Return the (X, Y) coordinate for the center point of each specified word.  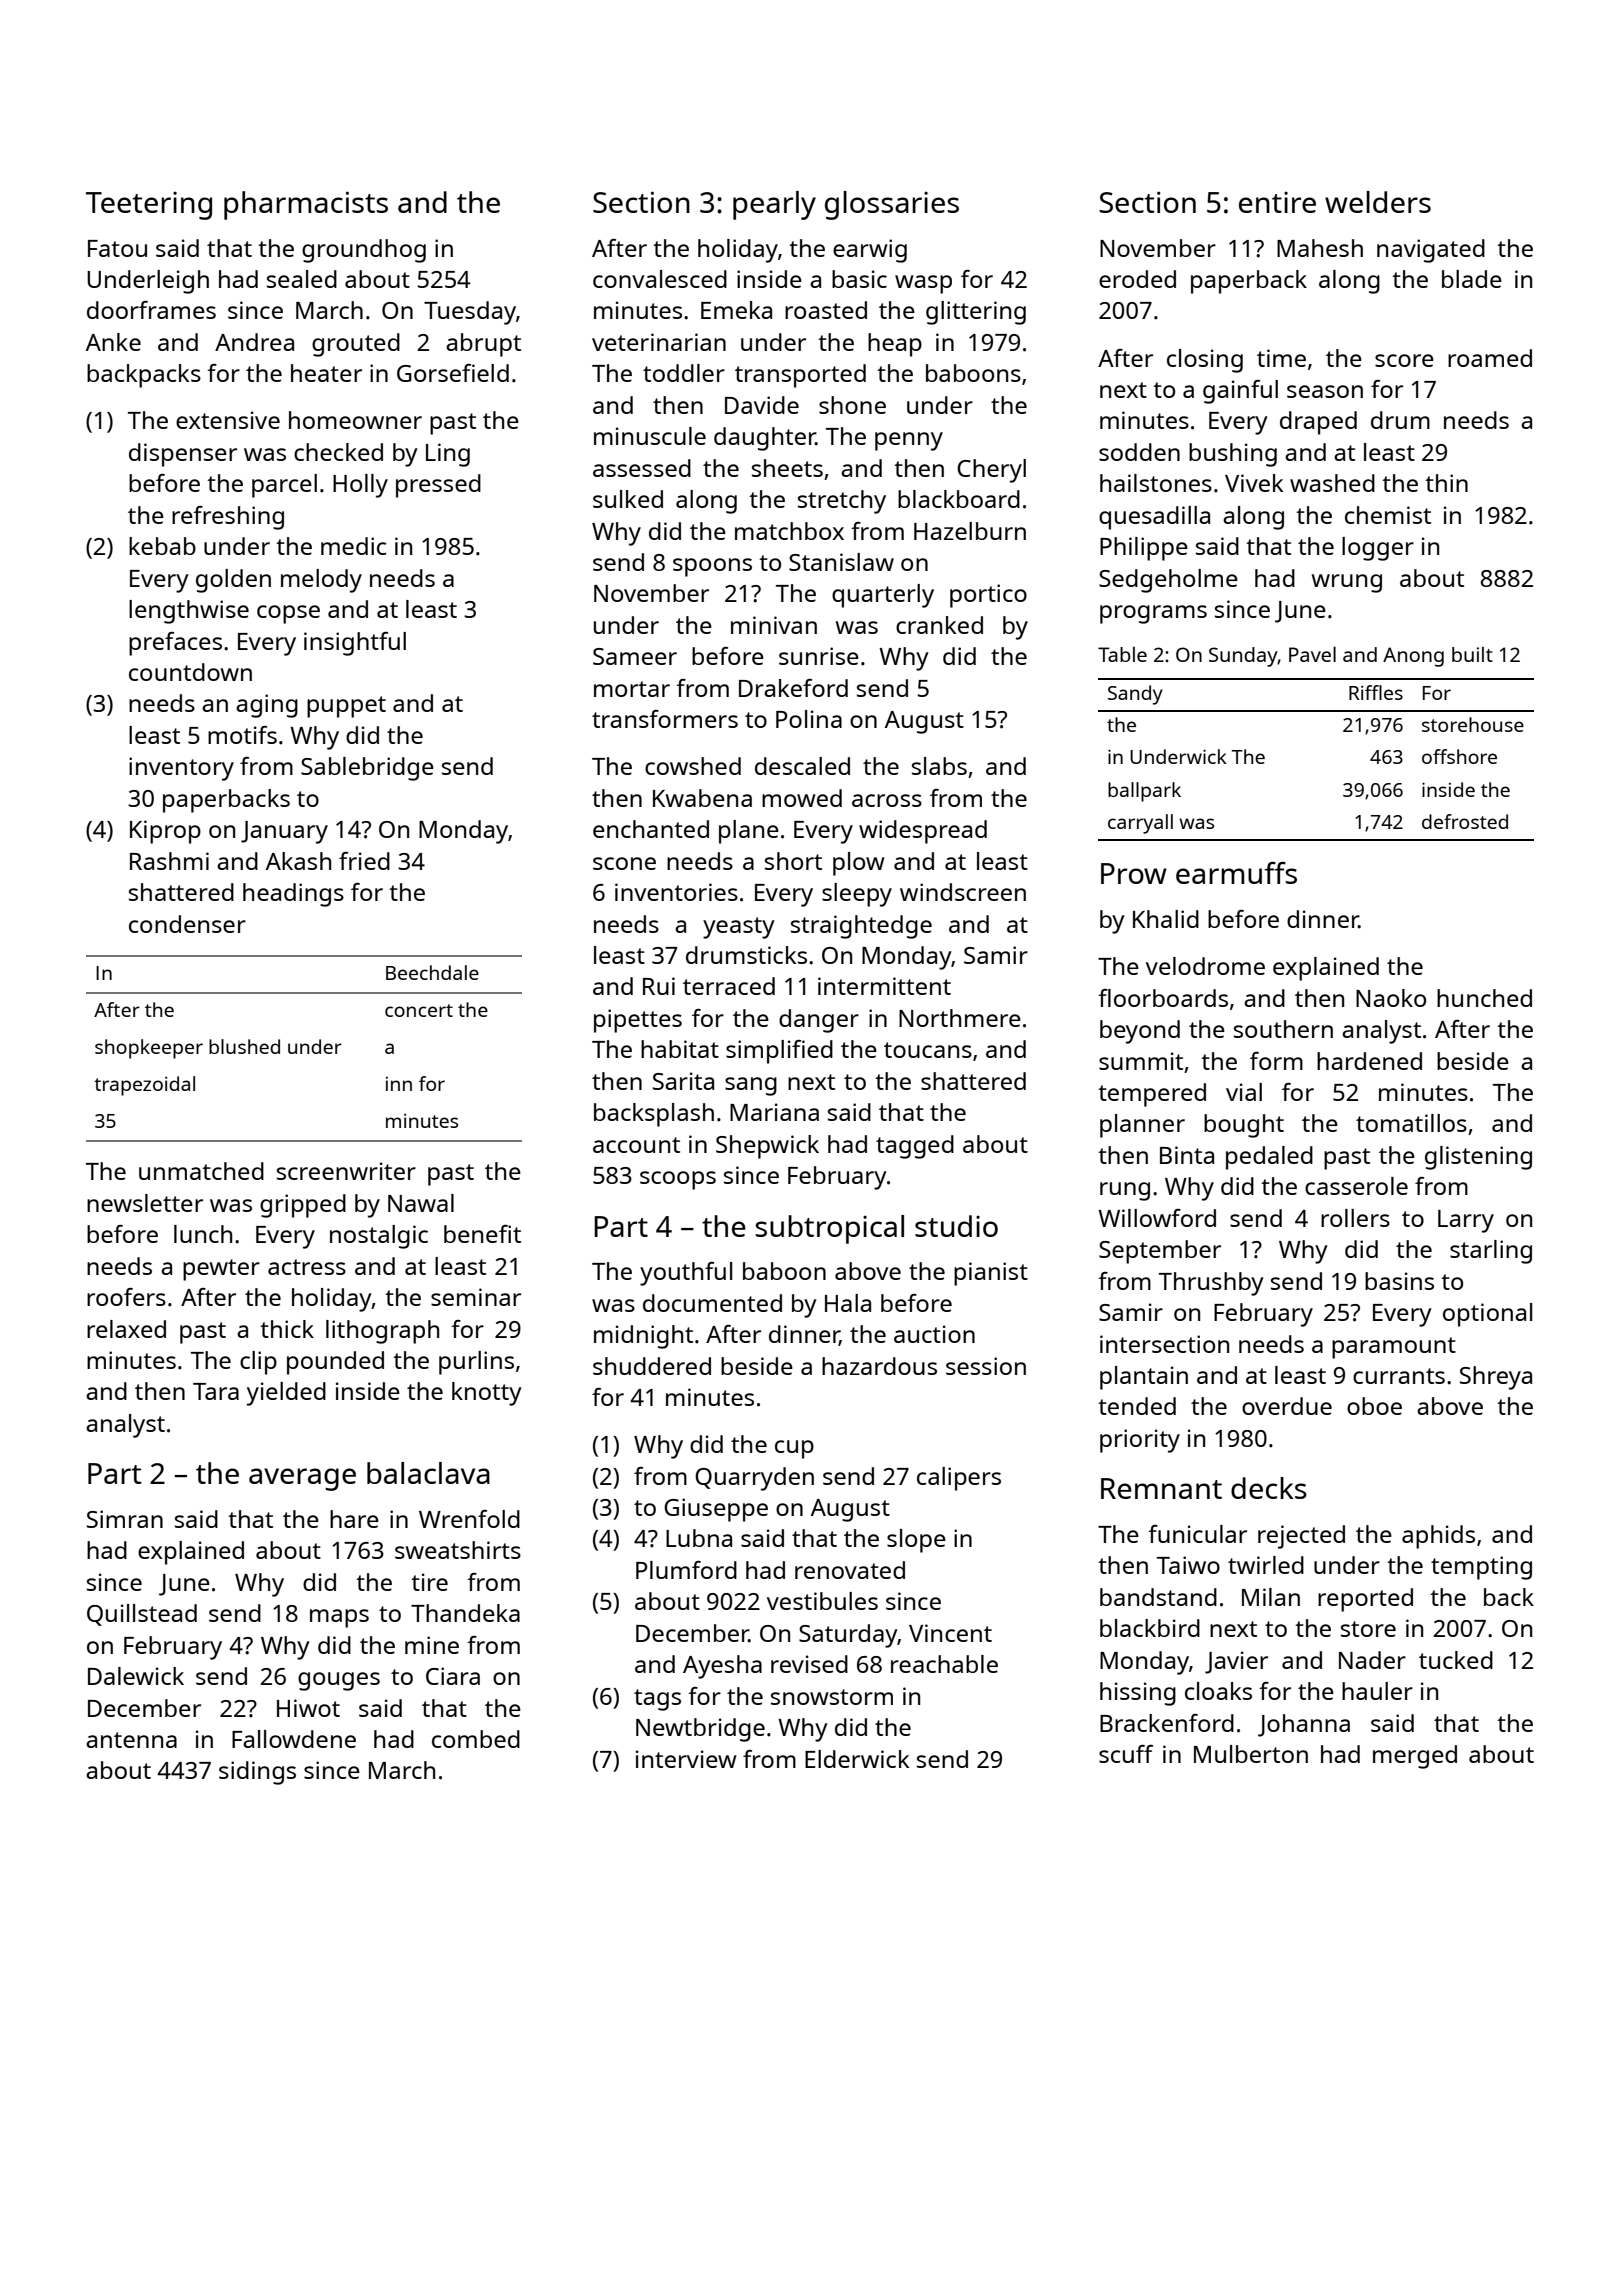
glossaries (892, 205)
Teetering (149, 206)
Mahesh (1320, 248)
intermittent (884, 986)
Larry (1466, 1221)
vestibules (822, 1601)
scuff (1126, 1754)
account (636, 1145)
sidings (257, 1773)
